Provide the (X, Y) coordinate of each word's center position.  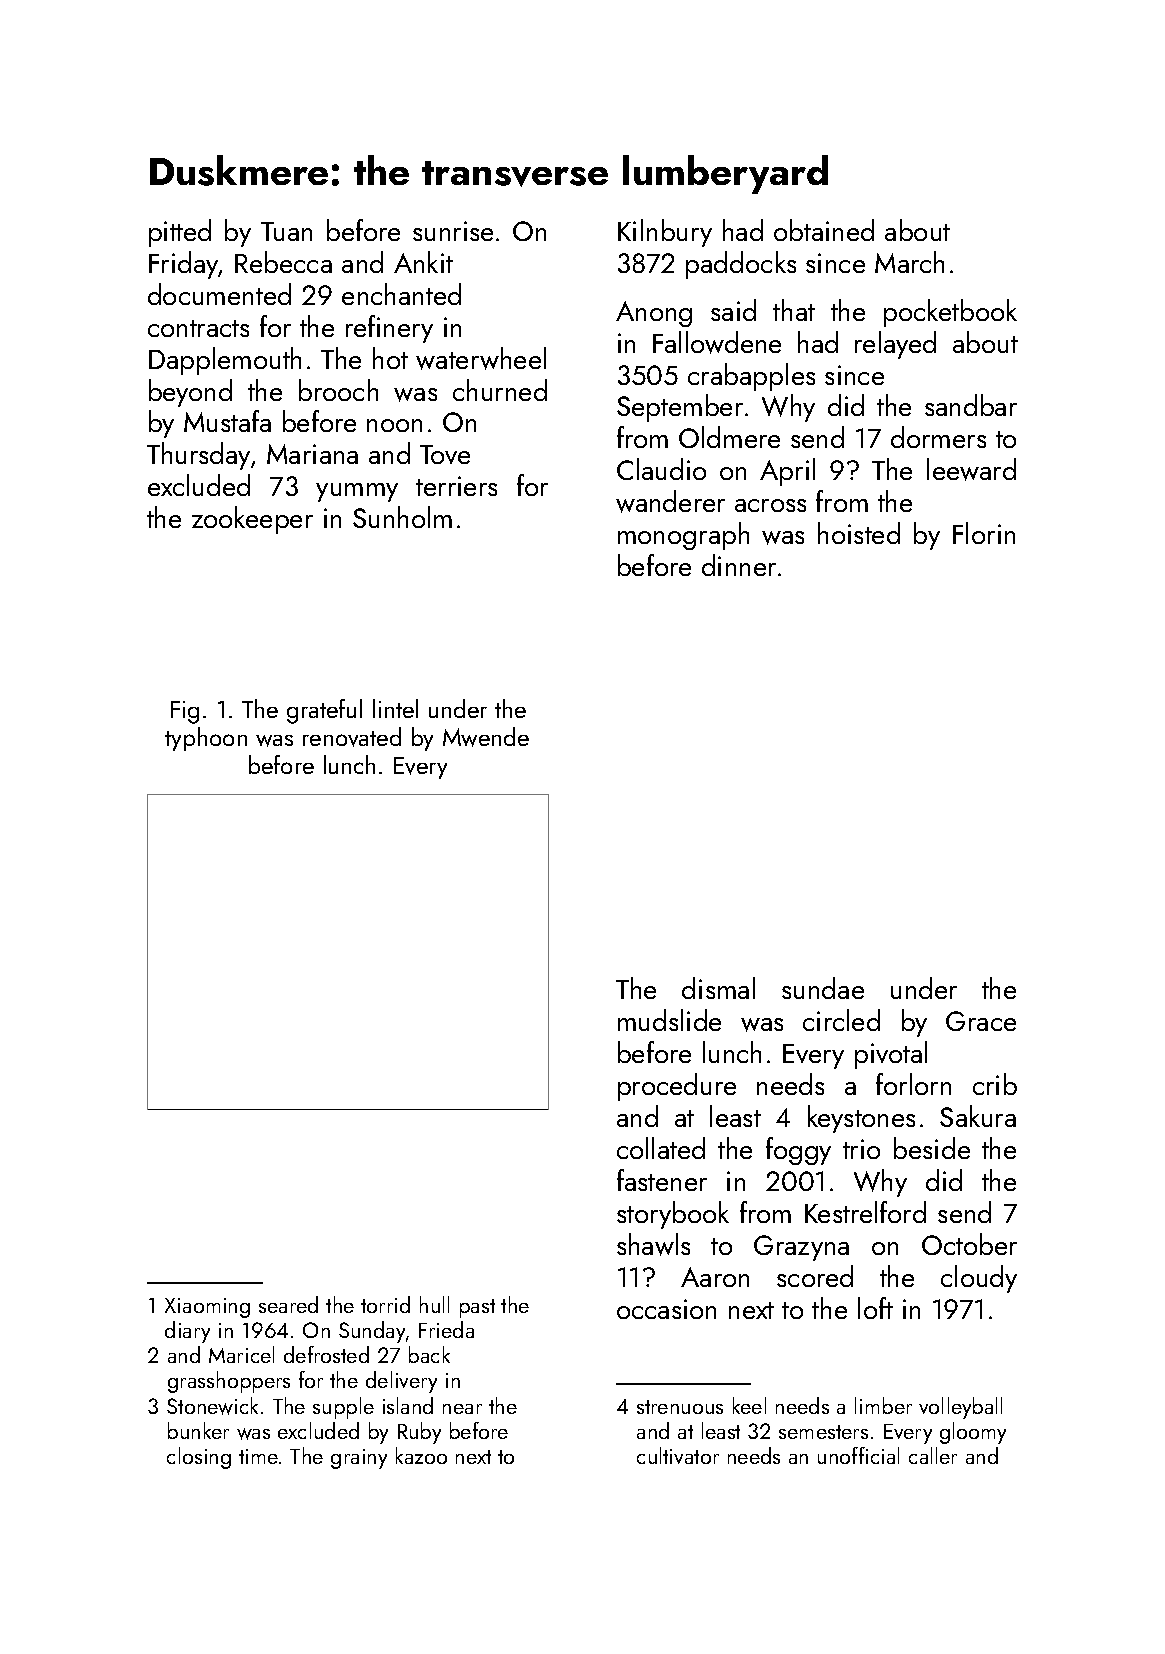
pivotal (891, 1055)
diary (187, 1332)
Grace (981, 1021)
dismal (718, 988)
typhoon (206, 739)
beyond (190, 393)
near (462, 1409)
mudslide (669, 1020)
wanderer (670, 501)
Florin (984, 533)
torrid (385, 1304)
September (680, 408)
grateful (324, 711)
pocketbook (950, 313)
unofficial (858, 1455)
